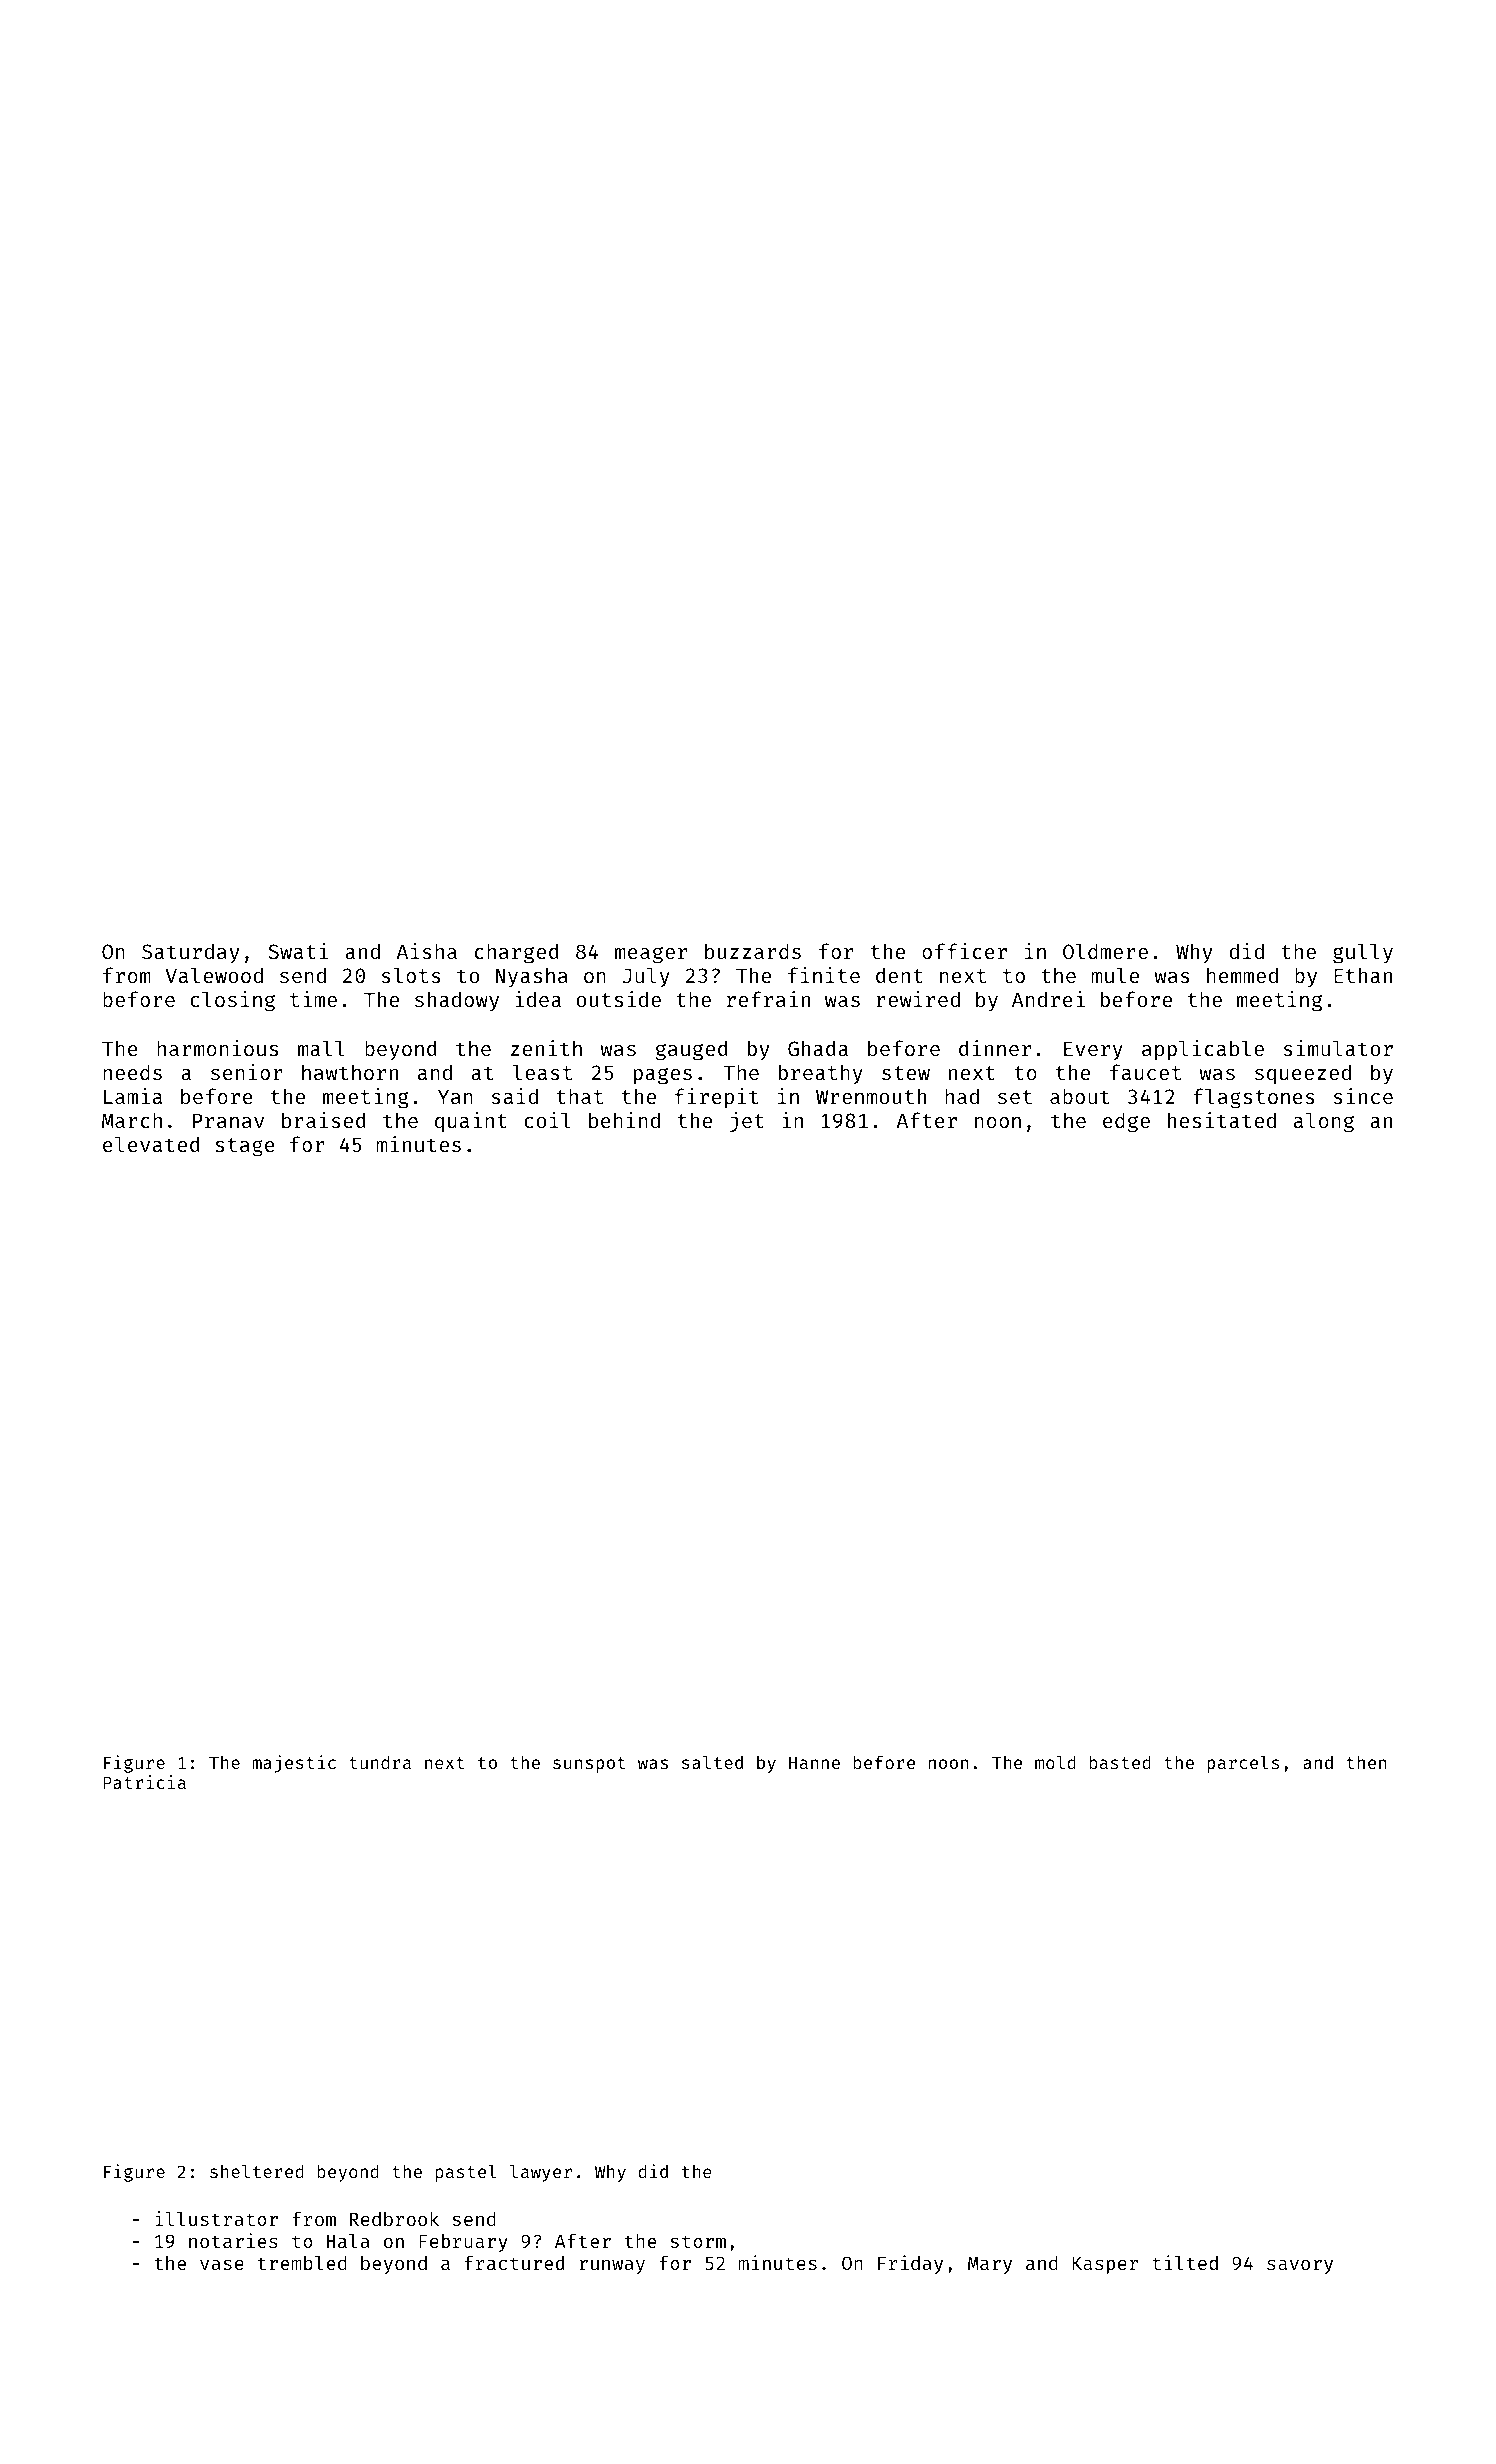  I want to click on Swati, so click(298, 951).
